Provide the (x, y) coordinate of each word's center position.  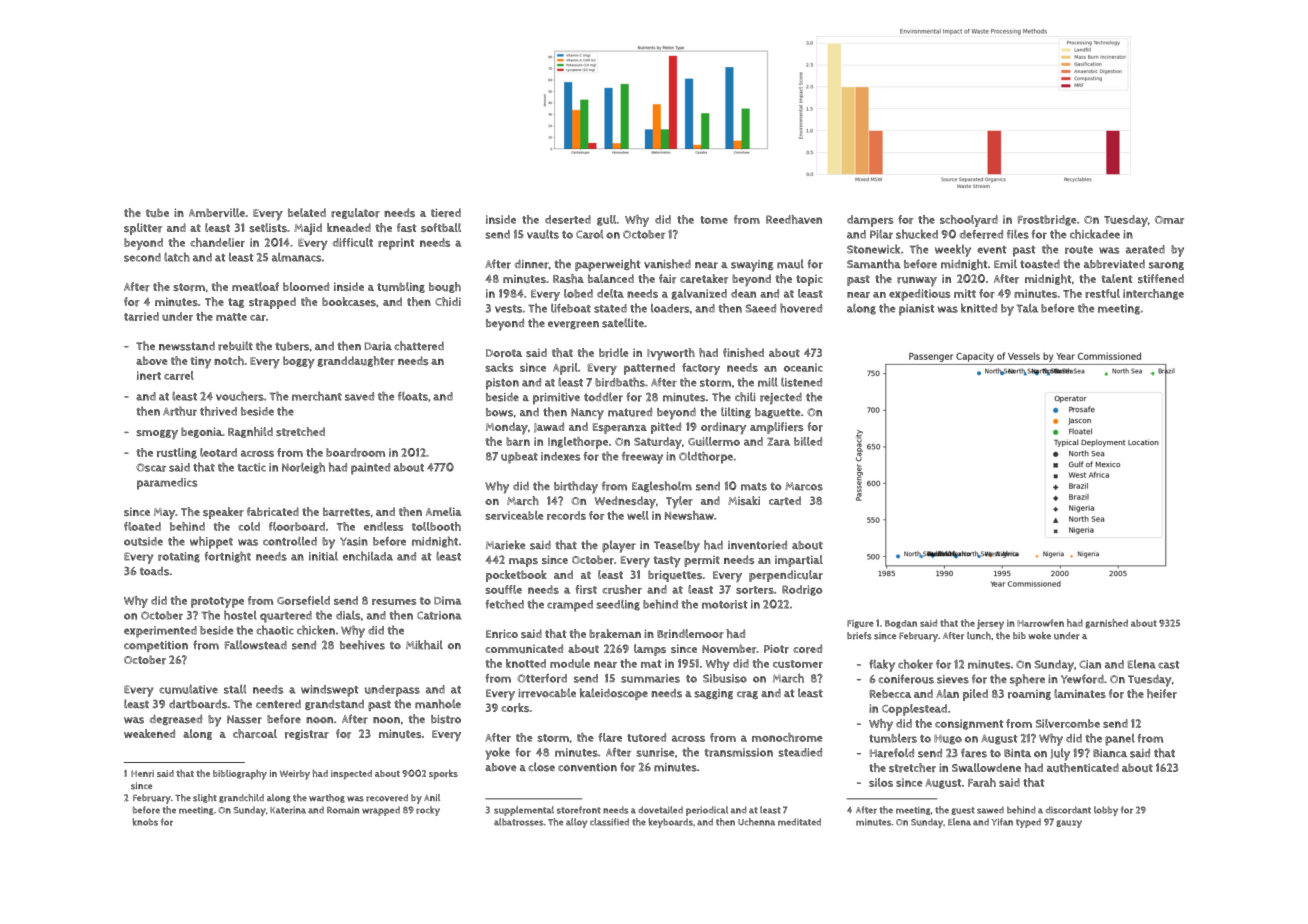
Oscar (151, 467)
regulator (355, 213)
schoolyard (969, 221)
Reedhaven (794, 219)
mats (754, 487)
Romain (343, 810)
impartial (799, 561)
